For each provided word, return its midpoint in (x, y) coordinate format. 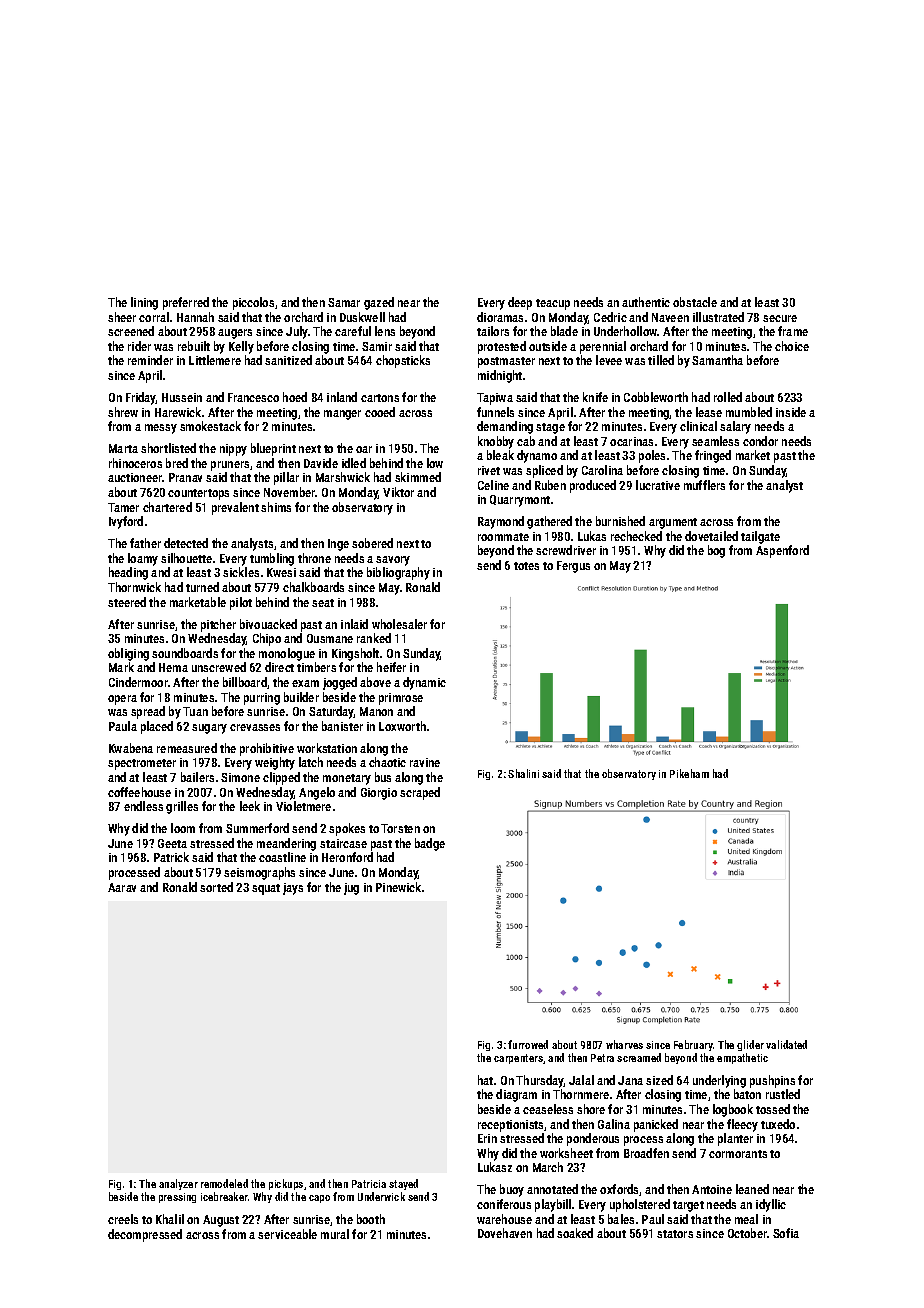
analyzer (178, 1184)
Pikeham (689, 773)
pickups (286, 1184)
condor (760, 441)
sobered (372, 543)
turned (202, 587)
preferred (186, 303)
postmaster (506, 362)
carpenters (518, 1059)
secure (780, 318)
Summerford (257, 828)
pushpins (772, 1081)
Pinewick (398, 887)
